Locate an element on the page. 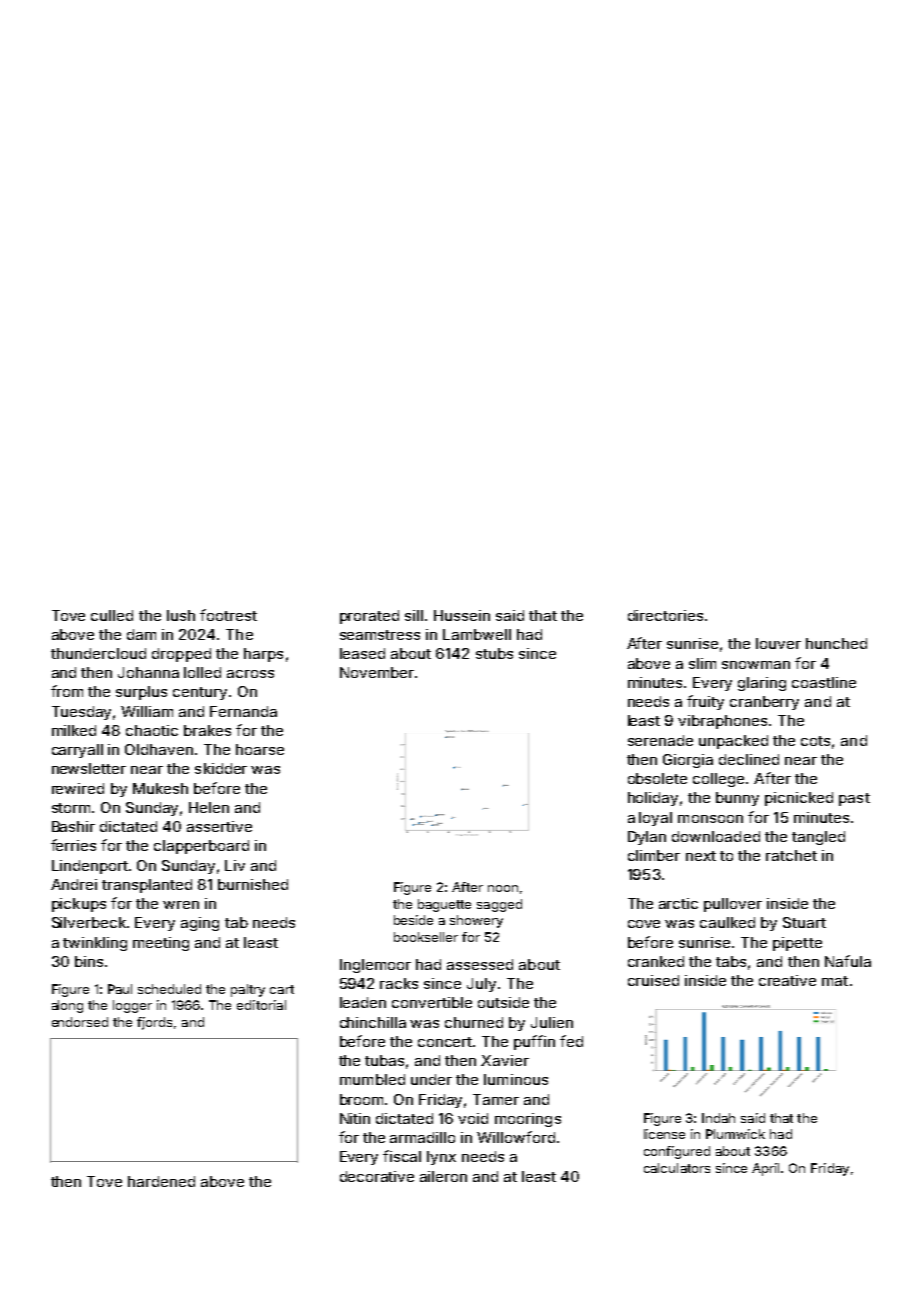 The height and width of the page is (1308, 924). prorated is located at coordinates (369, 617).
